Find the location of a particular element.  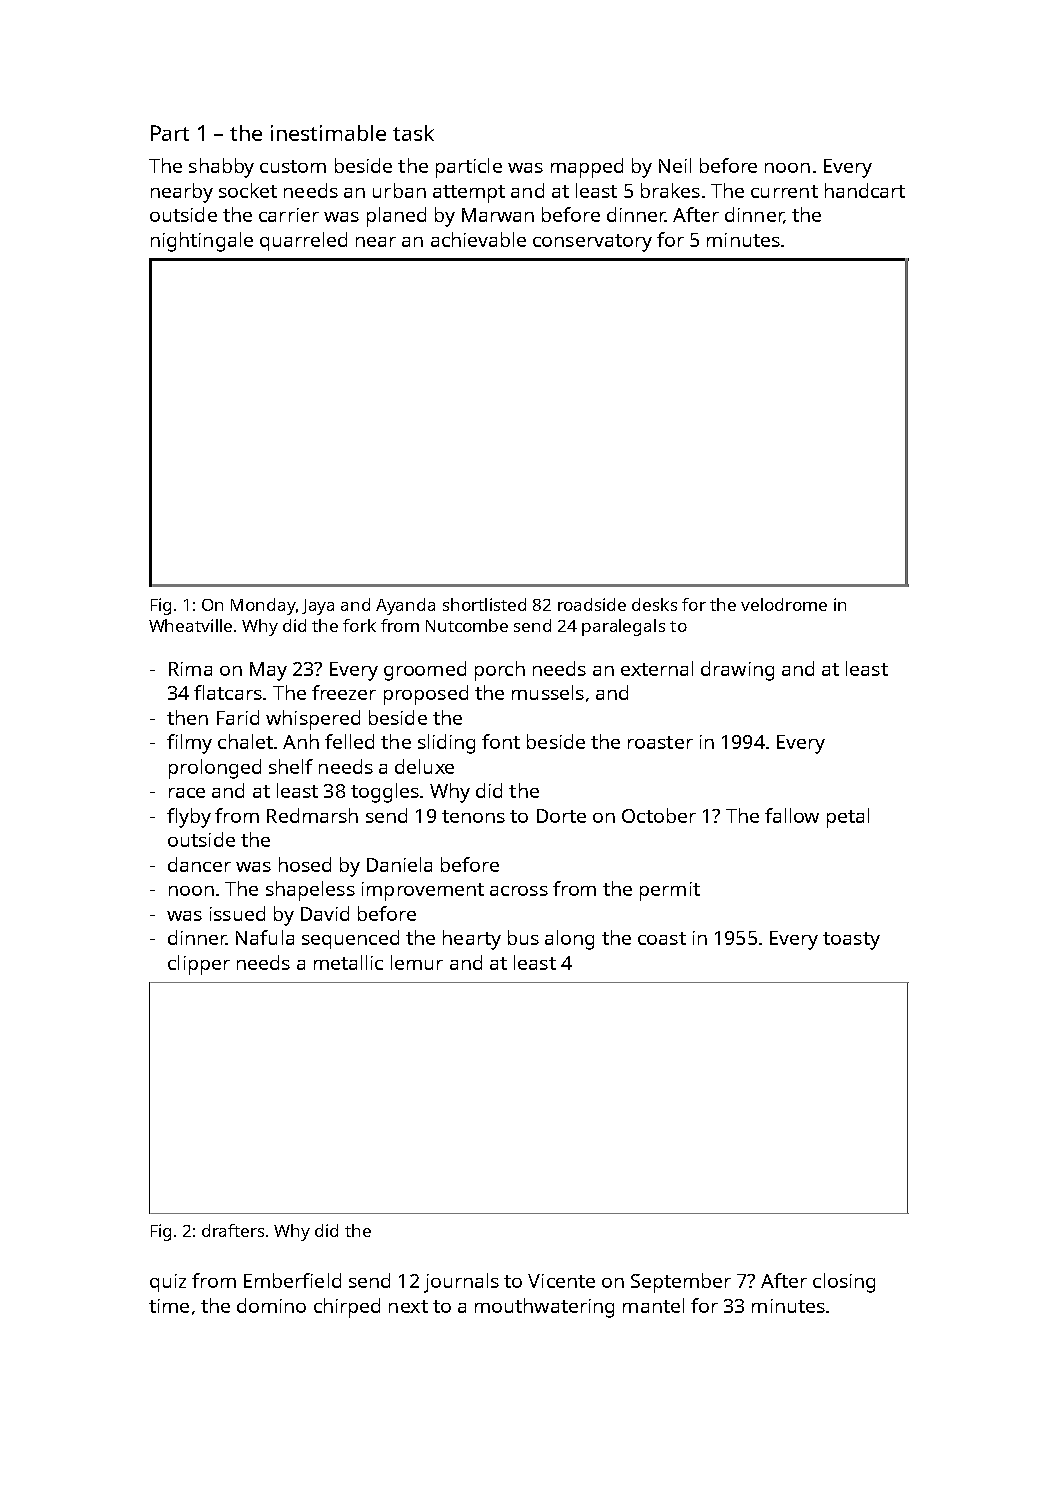

permit is located at coordinates (670, 891).
